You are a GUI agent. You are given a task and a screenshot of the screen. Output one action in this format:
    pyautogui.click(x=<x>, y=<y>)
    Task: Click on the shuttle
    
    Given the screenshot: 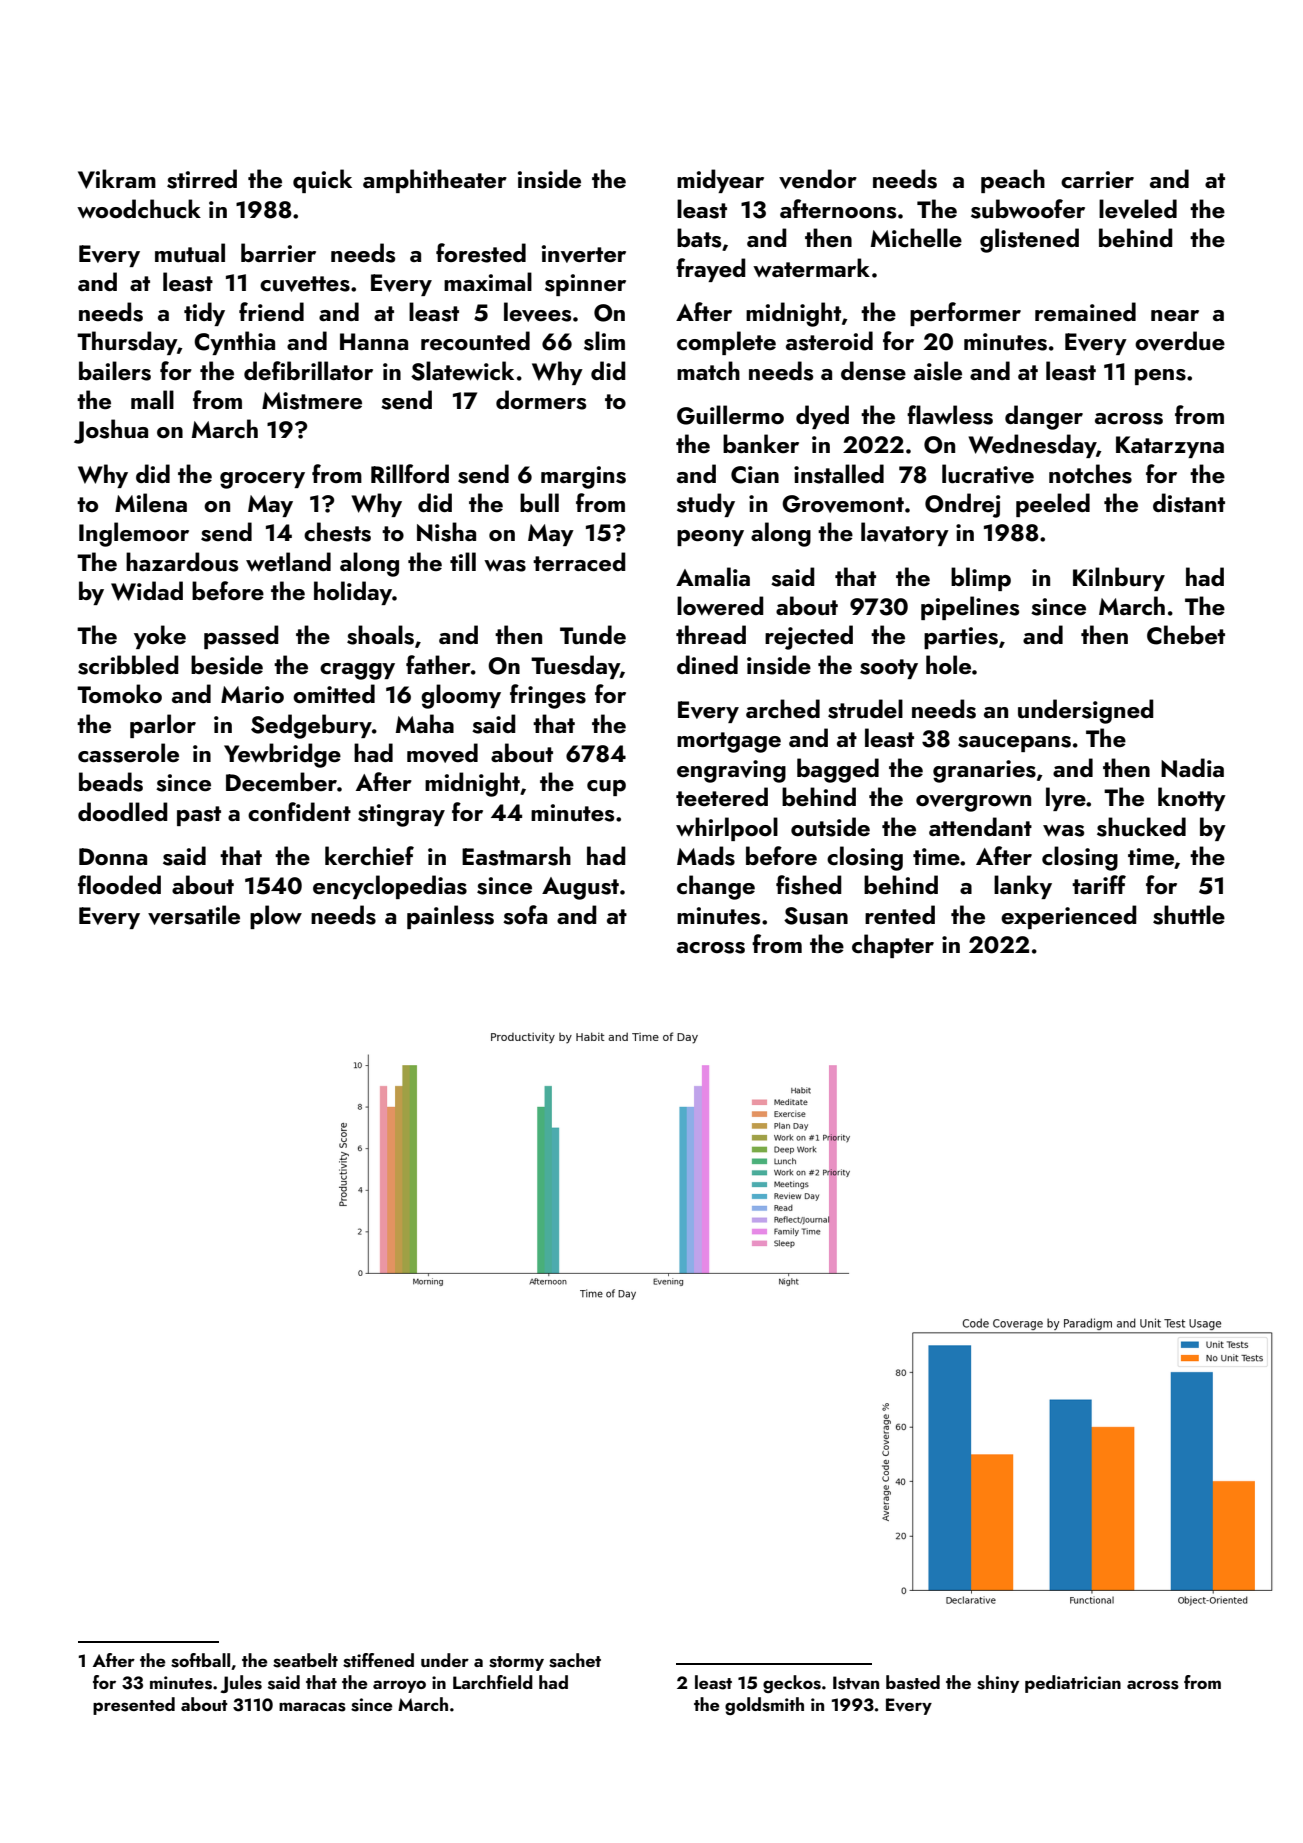 What is the action you would take?
    pyautogui.click(x=1189, y=915)
